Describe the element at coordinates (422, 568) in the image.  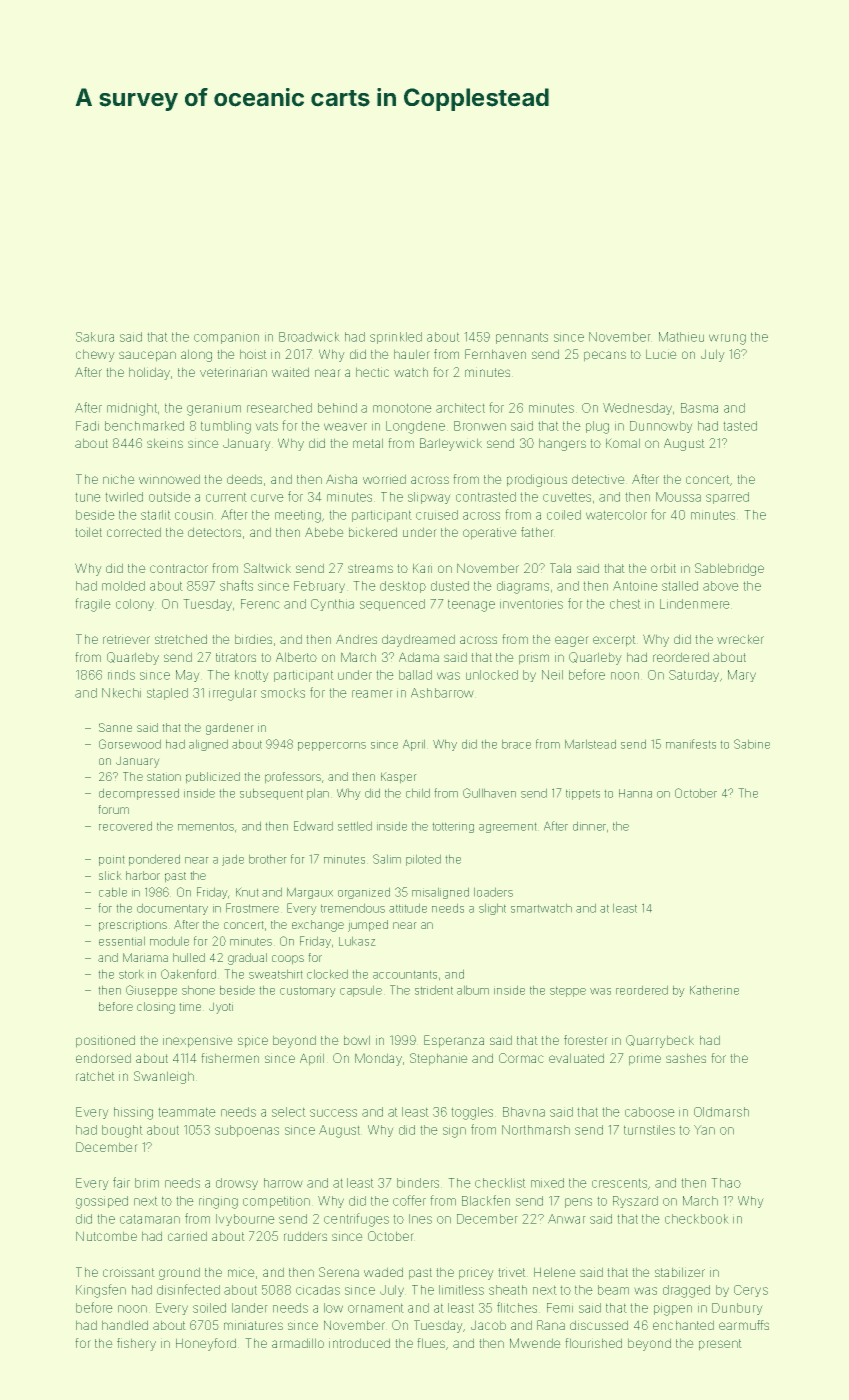
I see `Kari` at that location.
